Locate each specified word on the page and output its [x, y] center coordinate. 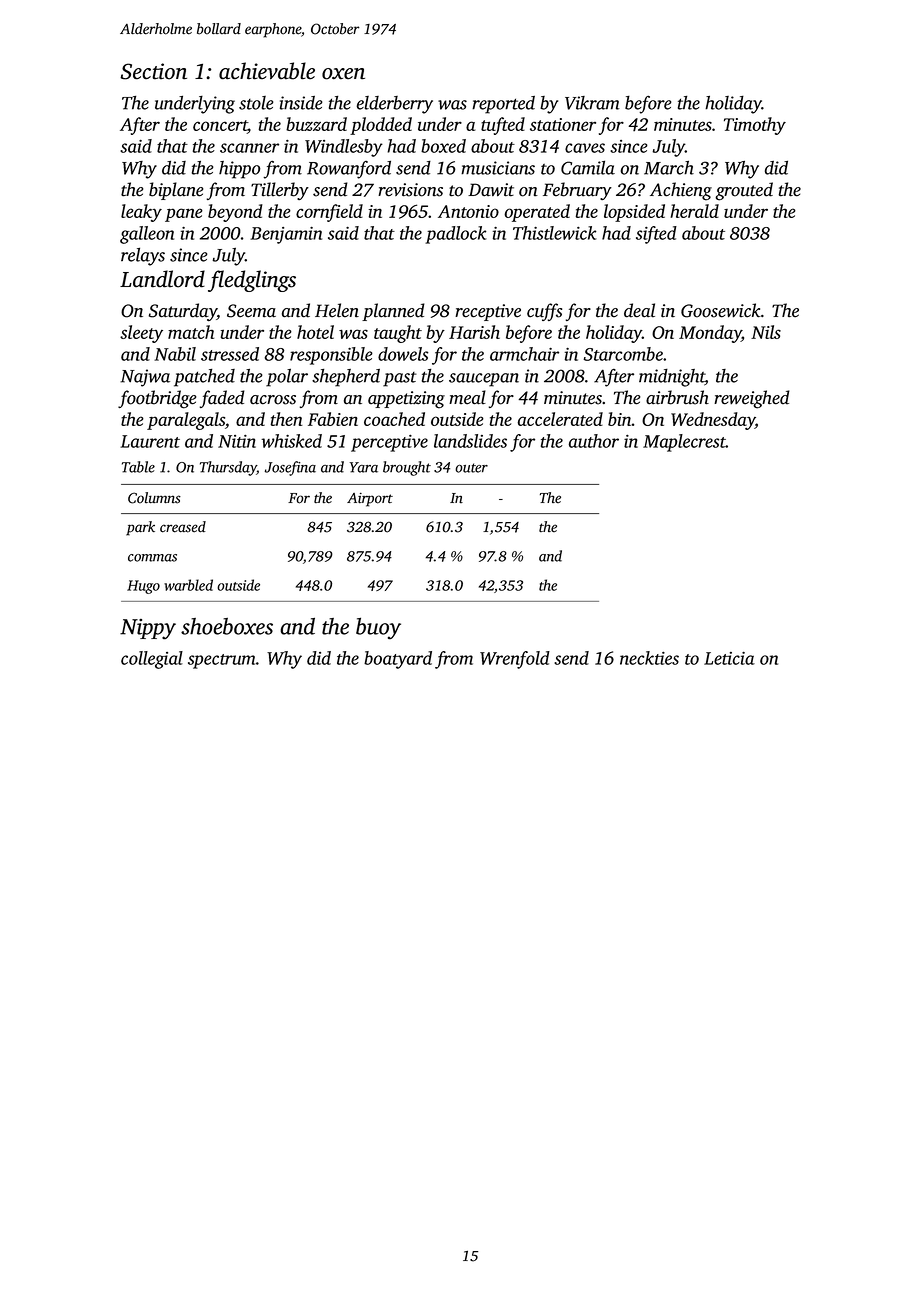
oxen [343, 74]
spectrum [221, 661]
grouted [744, 191]
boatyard [398, 660]
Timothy [755, 126]
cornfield [329, 213]
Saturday [183, 312]
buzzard [316, 124]
